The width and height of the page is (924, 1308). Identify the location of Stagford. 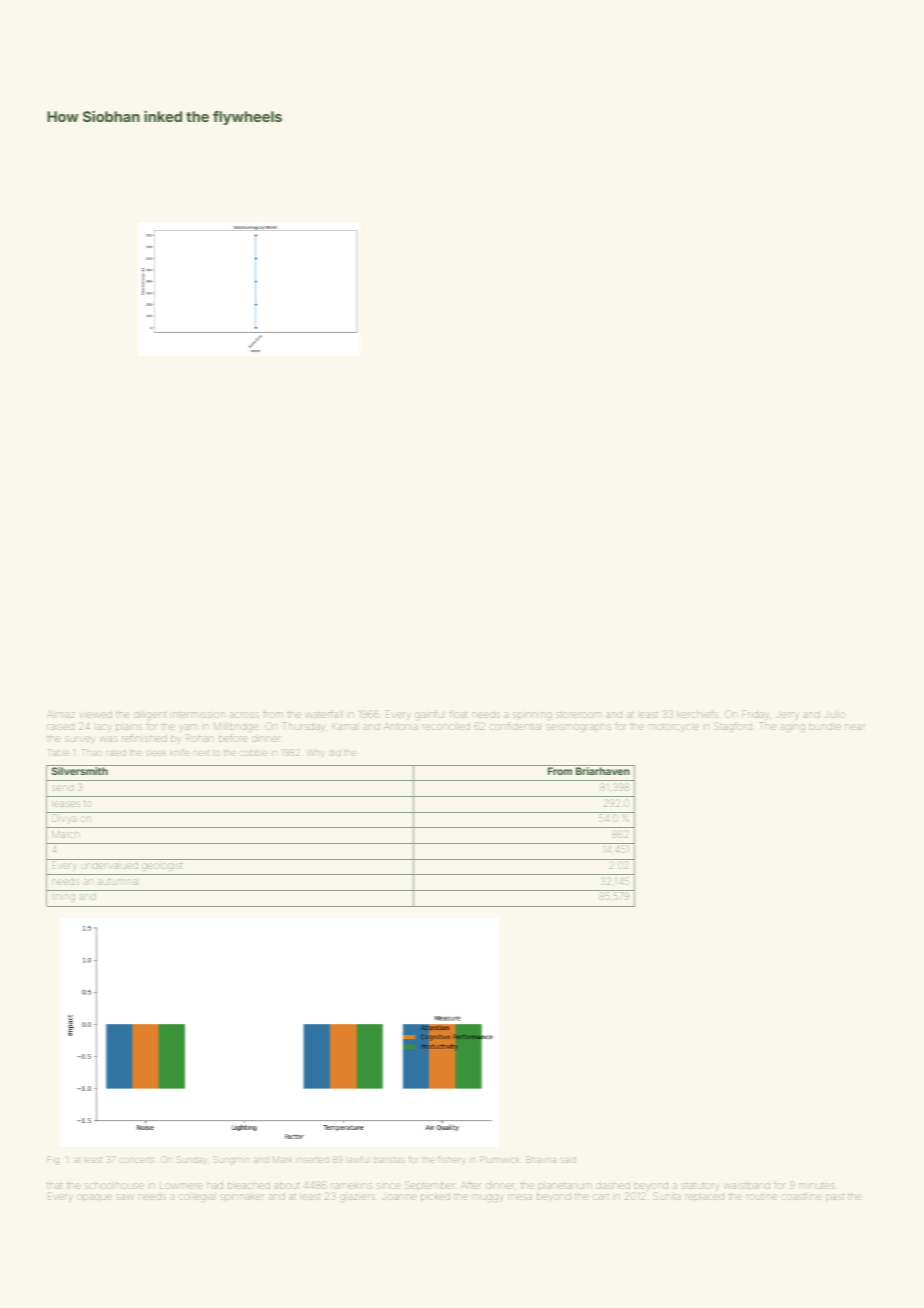
(733, 727).
